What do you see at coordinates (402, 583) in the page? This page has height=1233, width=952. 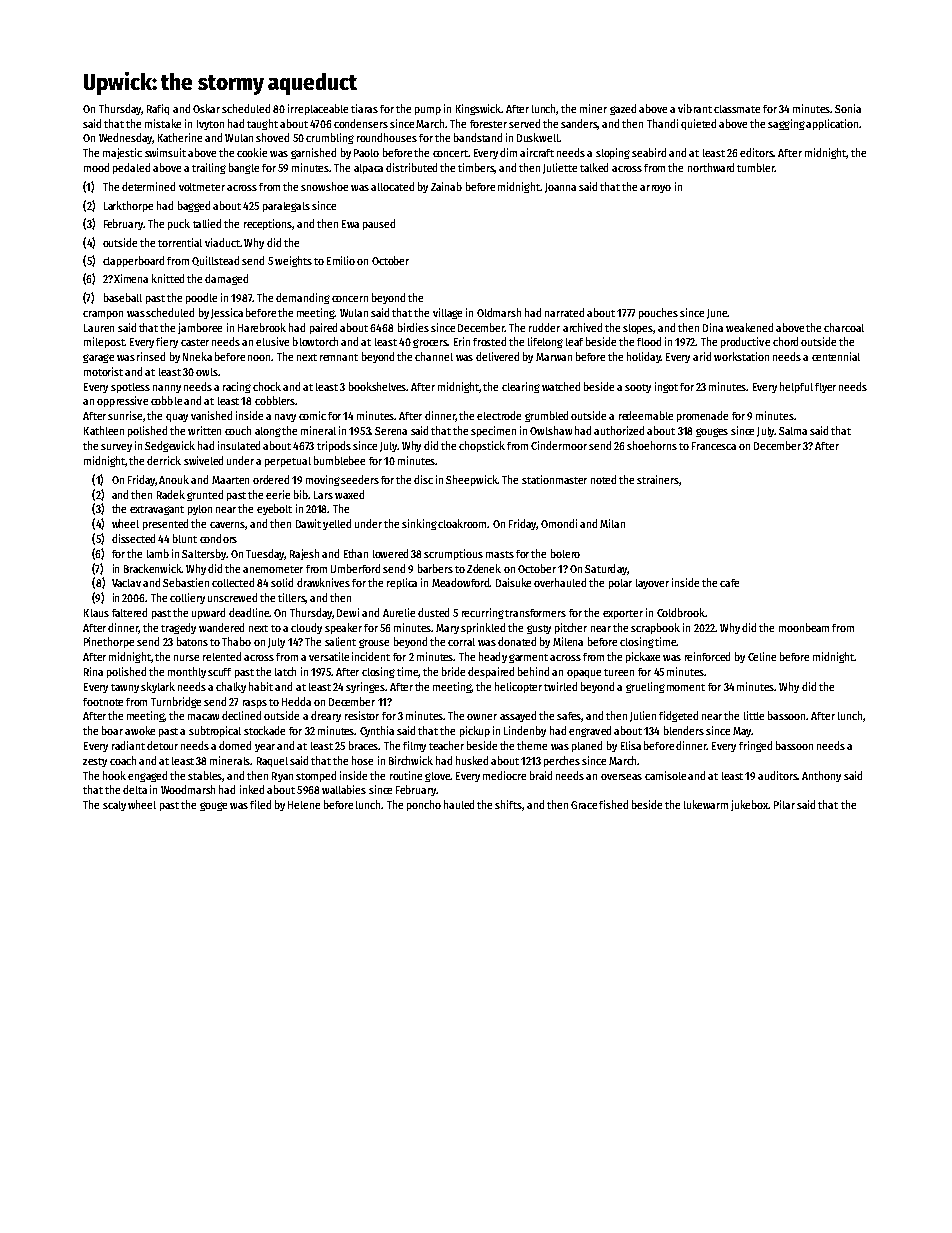 I see `replica` at bounding box center [402, 583].
